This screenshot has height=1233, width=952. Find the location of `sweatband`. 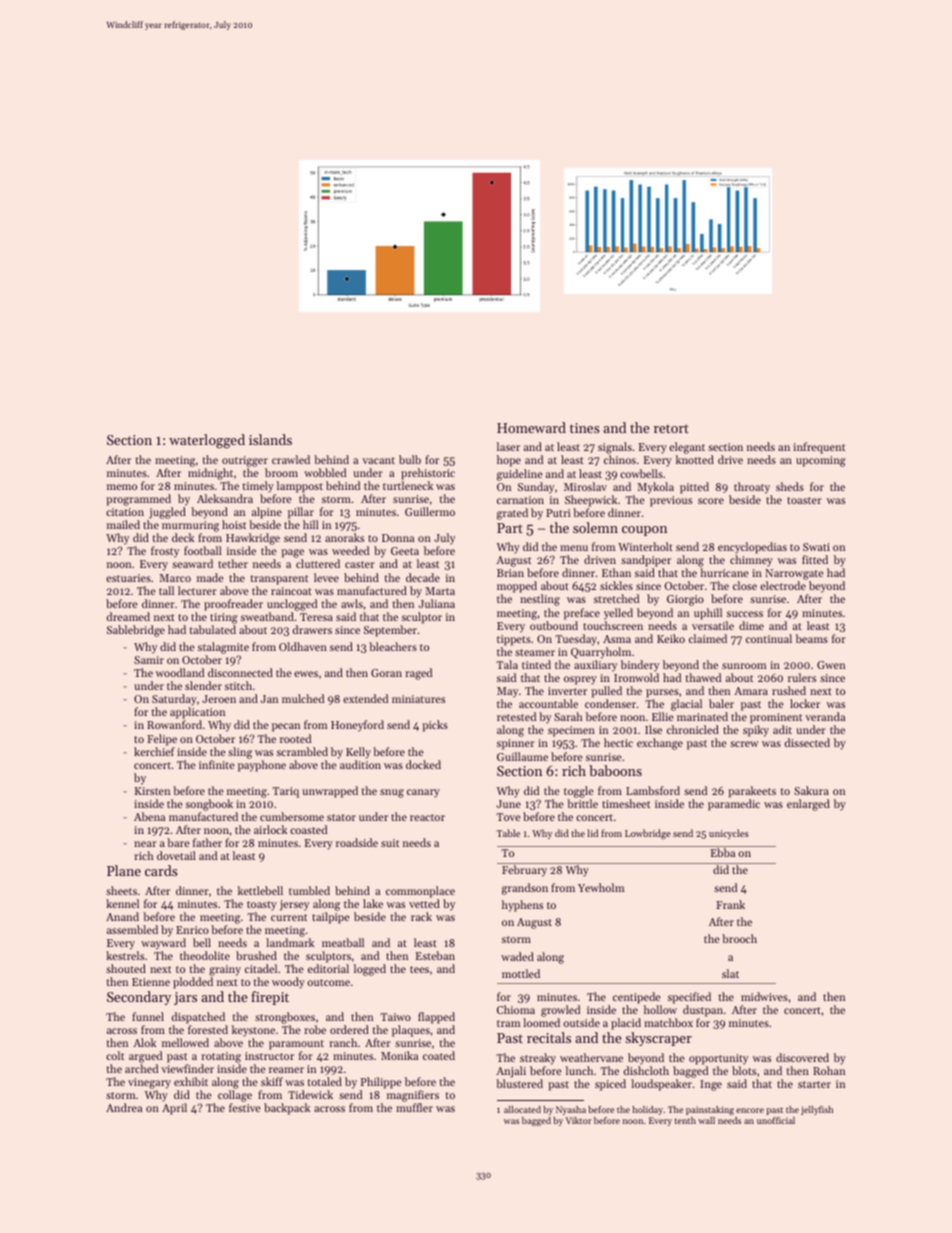

sweatband is located at coordinates (267, 616).
